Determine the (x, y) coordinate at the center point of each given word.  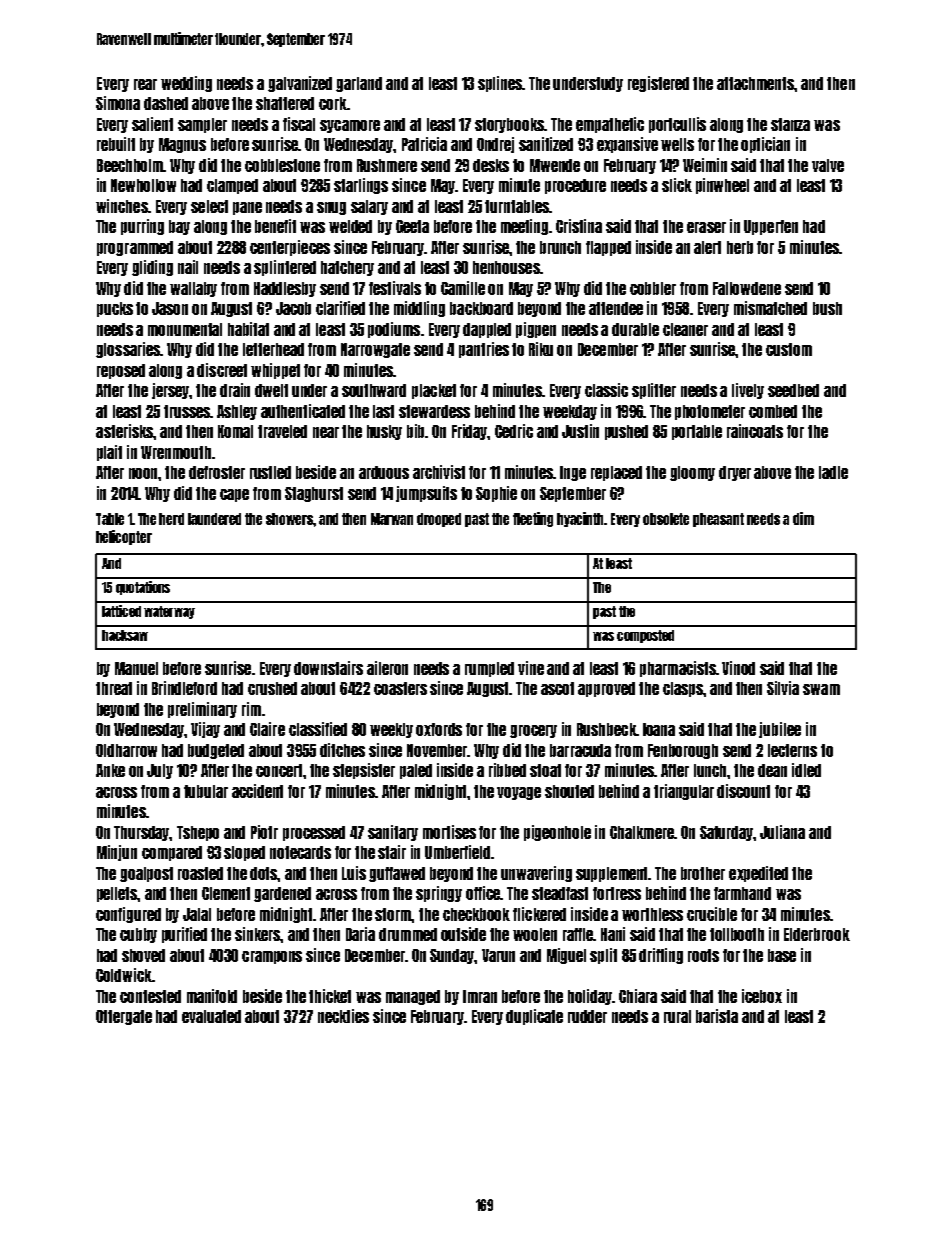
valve (828, 165)
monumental (185, 329)
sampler (202, 125)
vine (531, 668)
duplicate (534, 1017)
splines (500, 84)
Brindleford (184, 688)
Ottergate (124, 1017)
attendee (616, 308)
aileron (387, 668)
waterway (169, 612)
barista (717, 1016)
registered (658, 84)
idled (806, 770)
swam (821, 689)
